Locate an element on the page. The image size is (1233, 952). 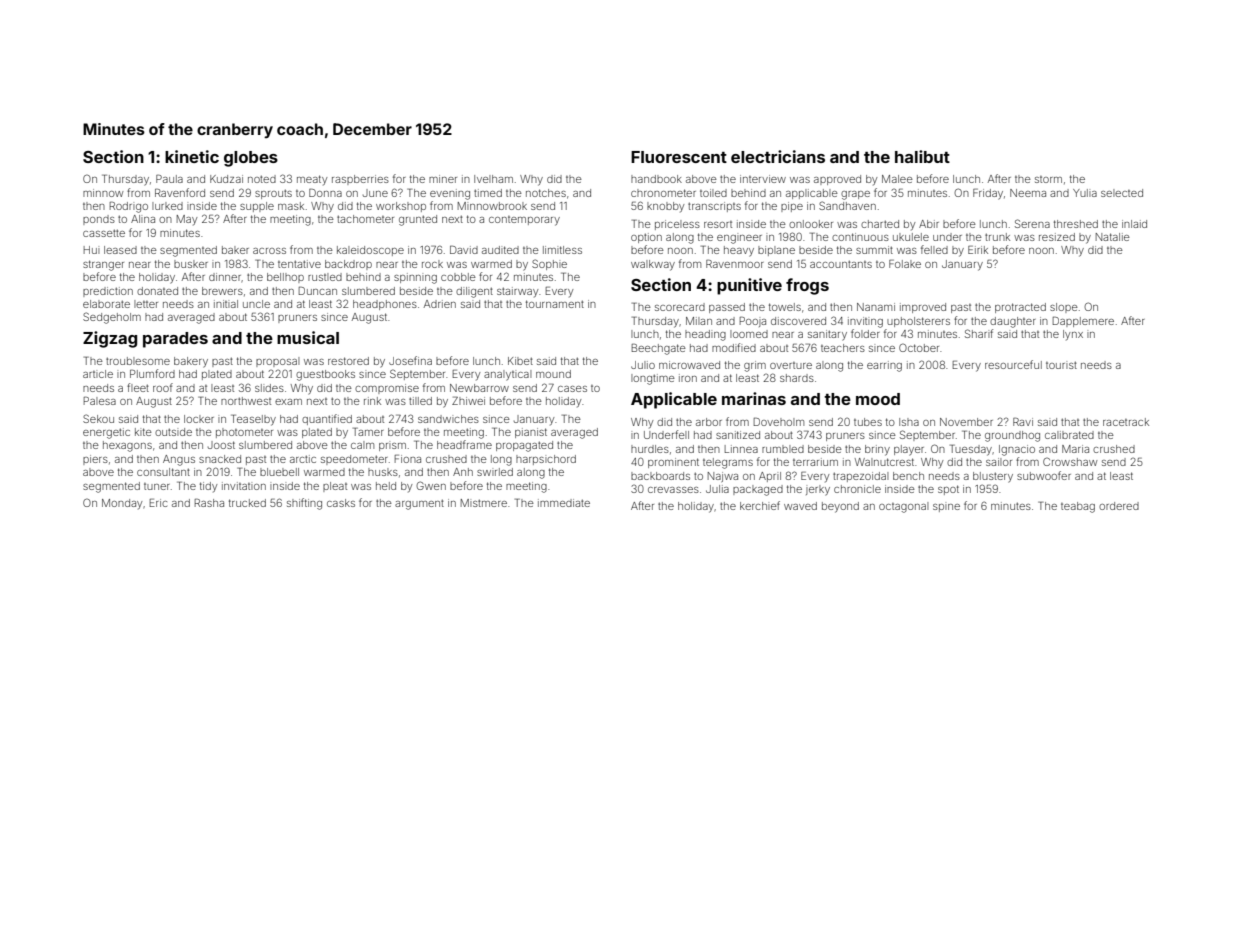
raspberries is located at coordinates (360, 180).
